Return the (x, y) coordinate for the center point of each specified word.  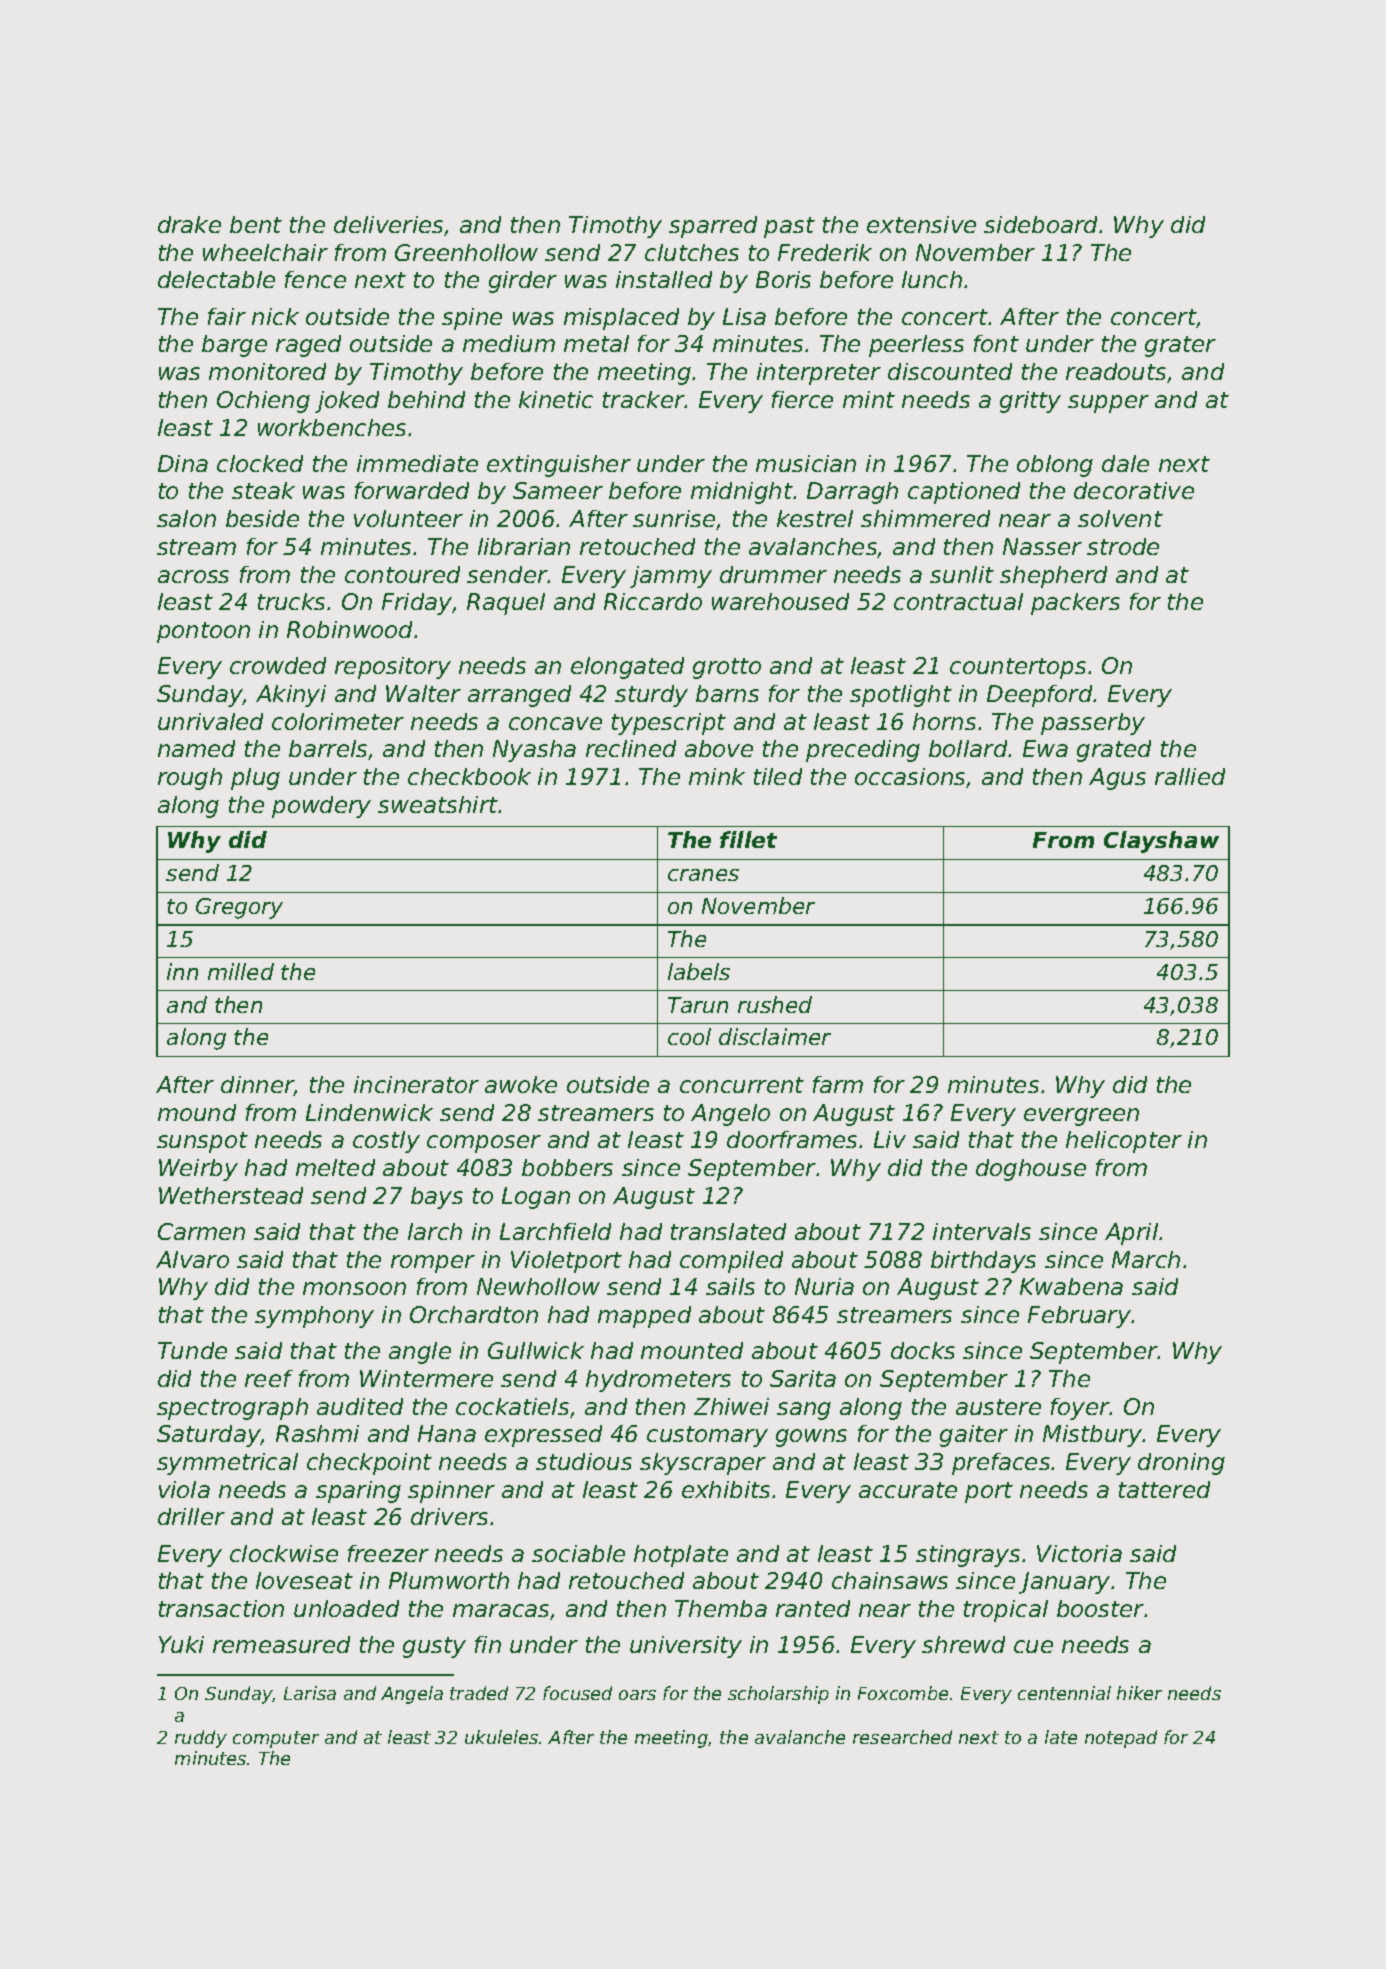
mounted (692, 1350)
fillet (748, 839)
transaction (221, 1608)
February (1079, 1317)
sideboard (1040, 224)
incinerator (416, 1084)
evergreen (1081, 1117)
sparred (713, 227)
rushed (775, 1004)
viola (184, 1489)
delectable (216, 279)
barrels (328, 748)
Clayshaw (1161, 842)
